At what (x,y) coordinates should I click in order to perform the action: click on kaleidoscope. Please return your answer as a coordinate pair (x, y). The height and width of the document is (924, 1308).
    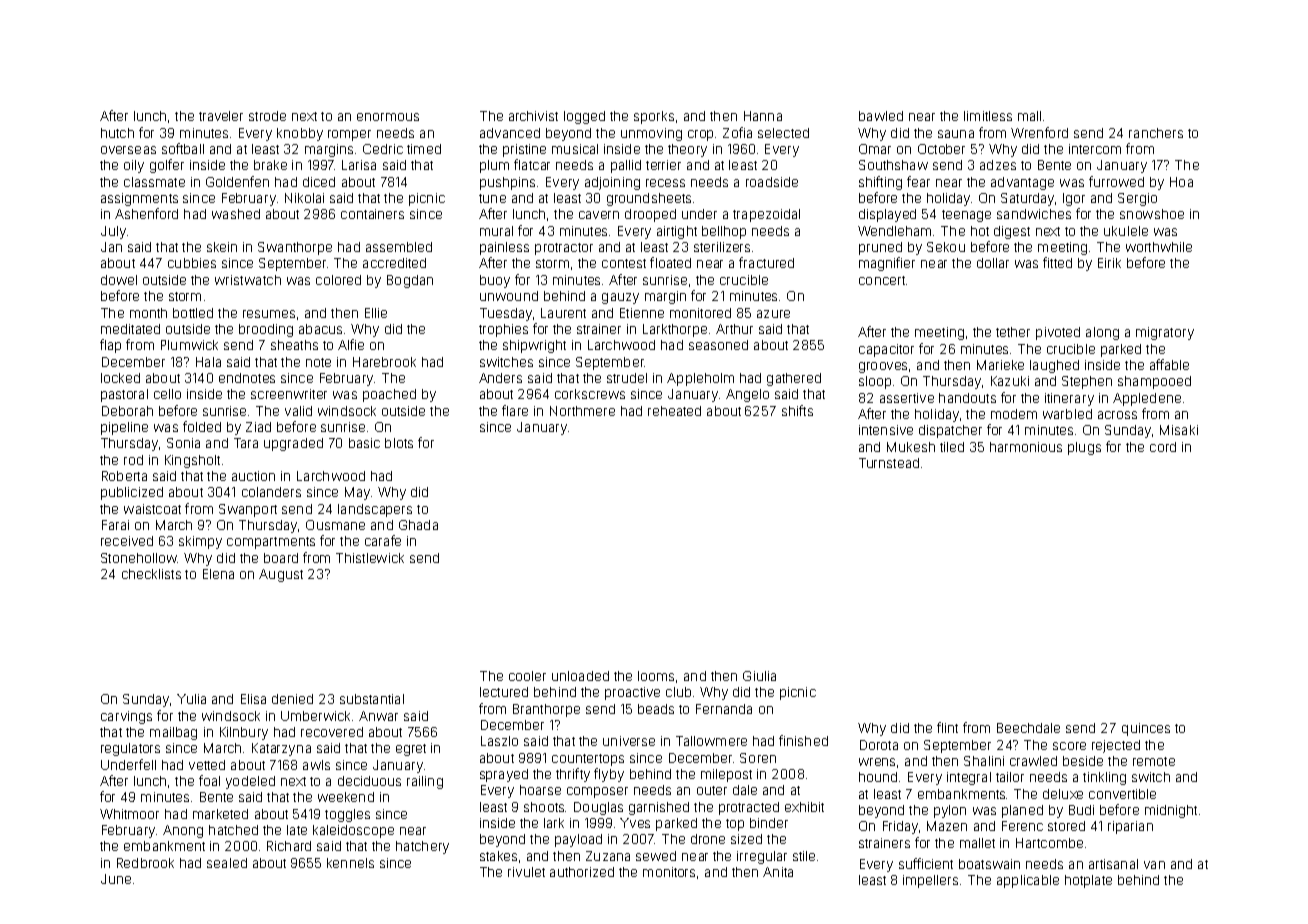
    Looking at the image, I should click on (353, 831).
